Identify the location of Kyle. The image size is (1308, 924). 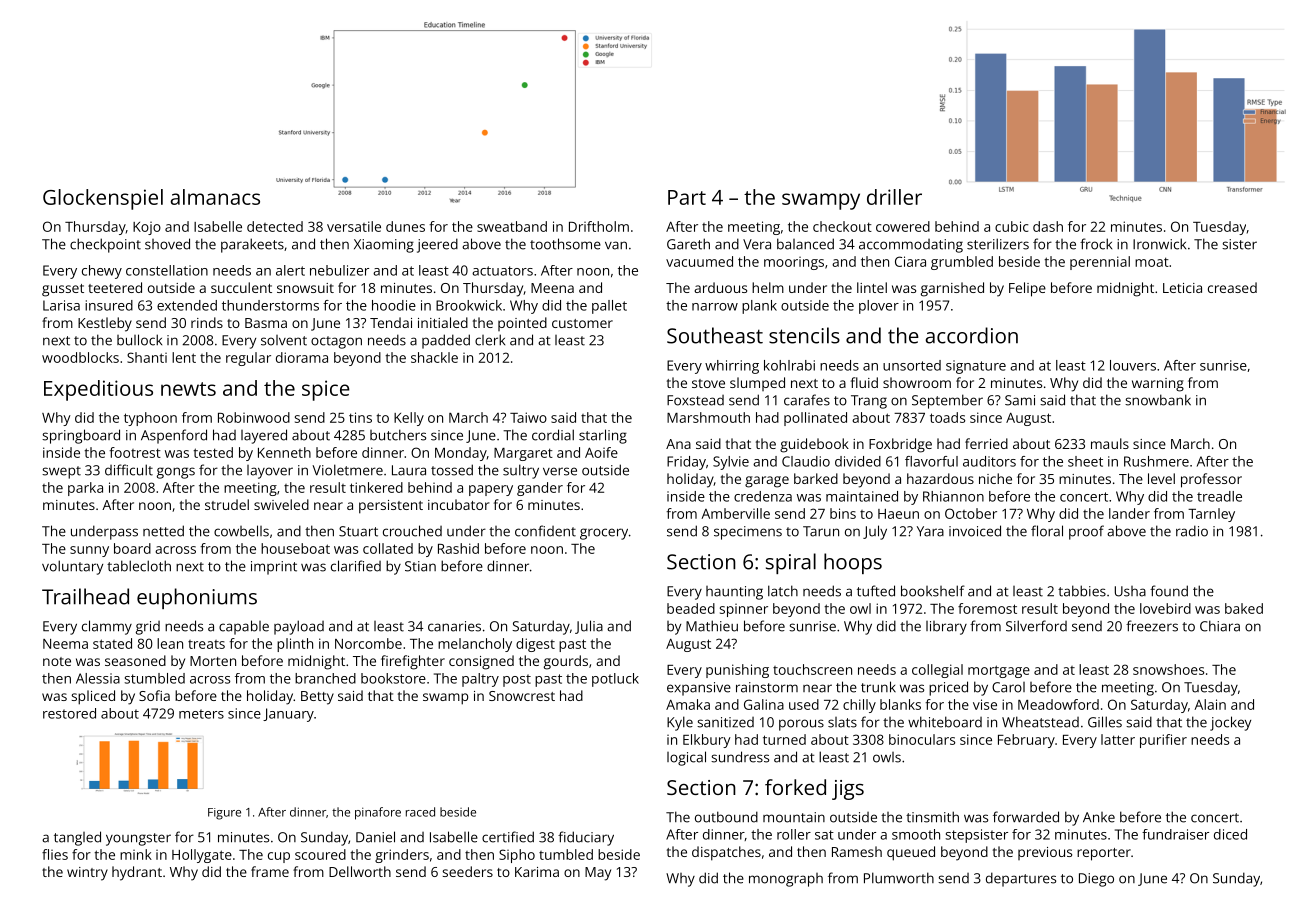
(680, 723).
